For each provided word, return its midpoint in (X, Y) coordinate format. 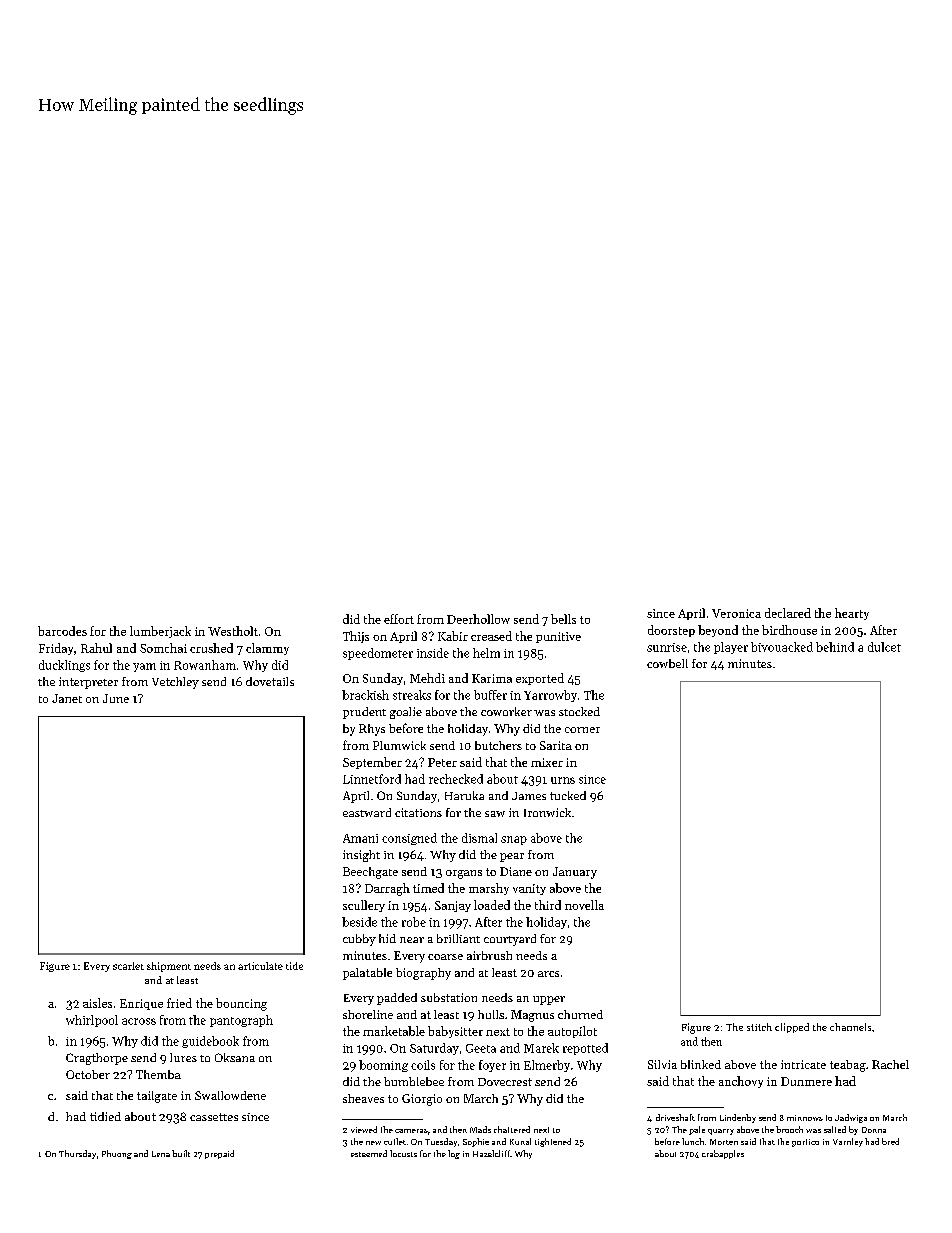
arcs (548, 974)
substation (449, 997)
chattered (512, 1129)
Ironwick (547, 812)
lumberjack (160, 632)
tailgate (157, 1097)
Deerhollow (478, 619)
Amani (360, 838)
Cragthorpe (97, 1059)
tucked (568, 795)
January (575, 873)
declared (788, 613)
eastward (367, 812)
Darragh (387, 889)
